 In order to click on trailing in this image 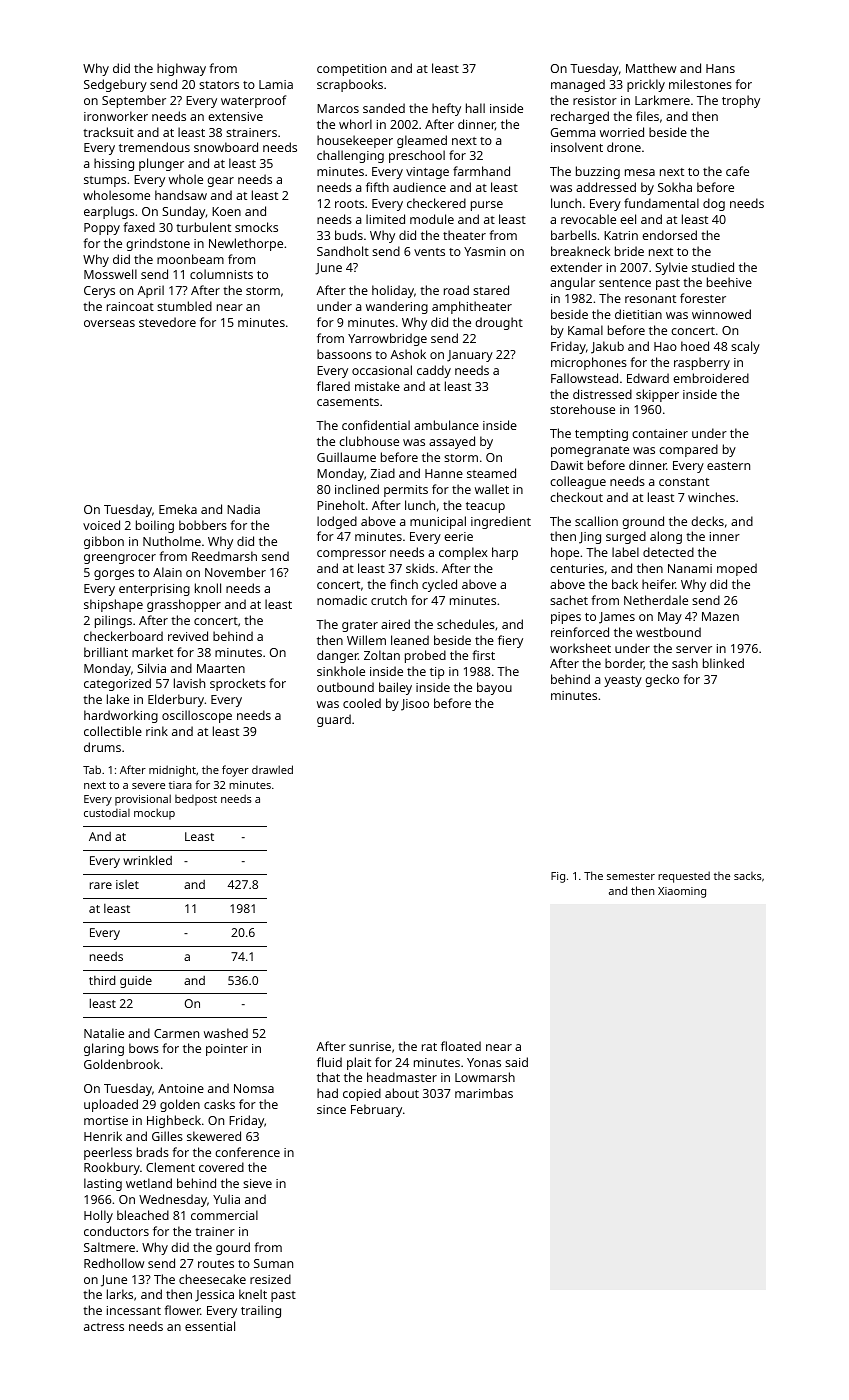, I will do `click(261, 1311)`.
